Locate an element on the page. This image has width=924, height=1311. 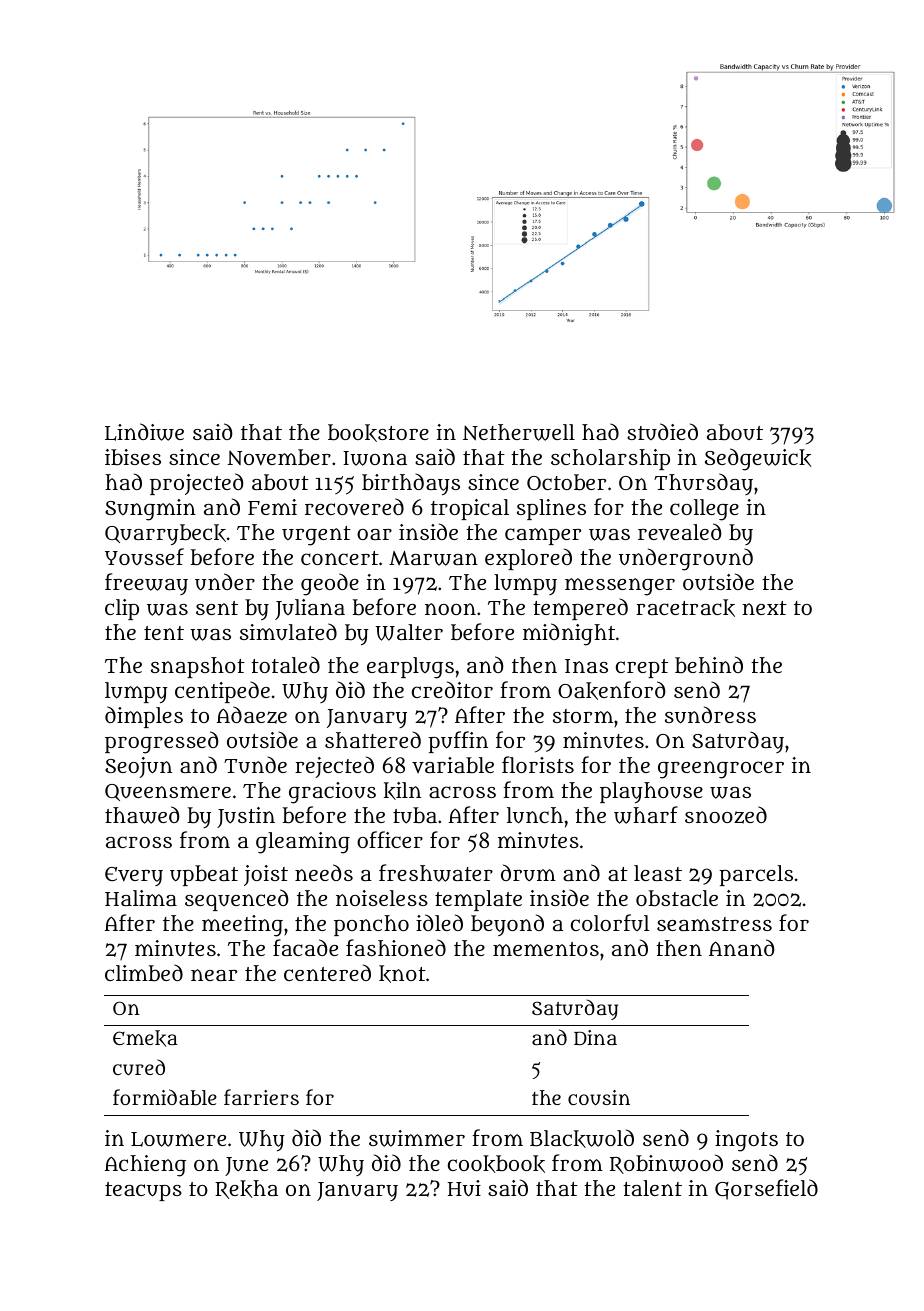
tempered is located at coordinates (580, 609).
